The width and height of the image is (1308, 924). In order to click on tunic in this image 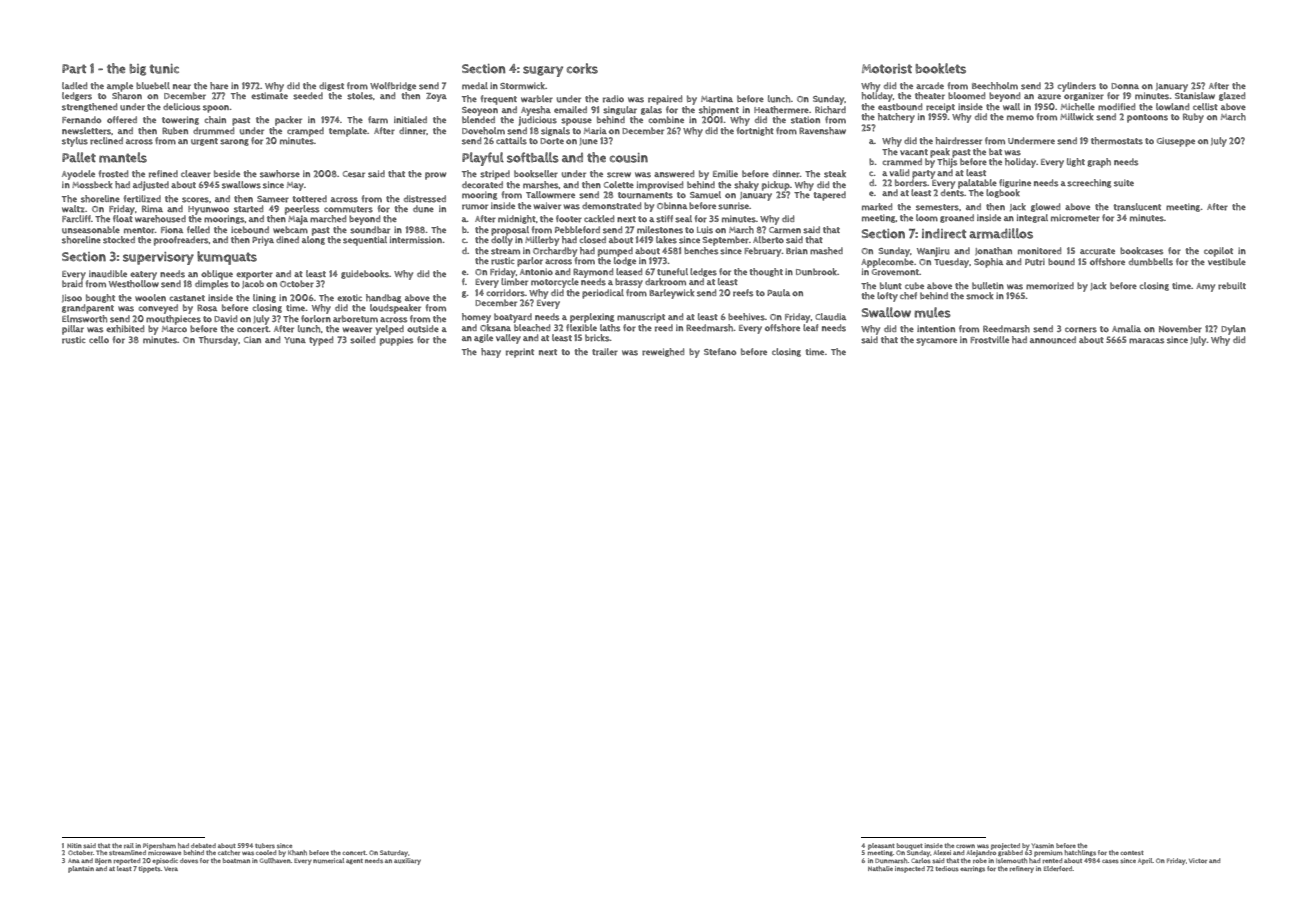, I will do `click(164, 69)`.
